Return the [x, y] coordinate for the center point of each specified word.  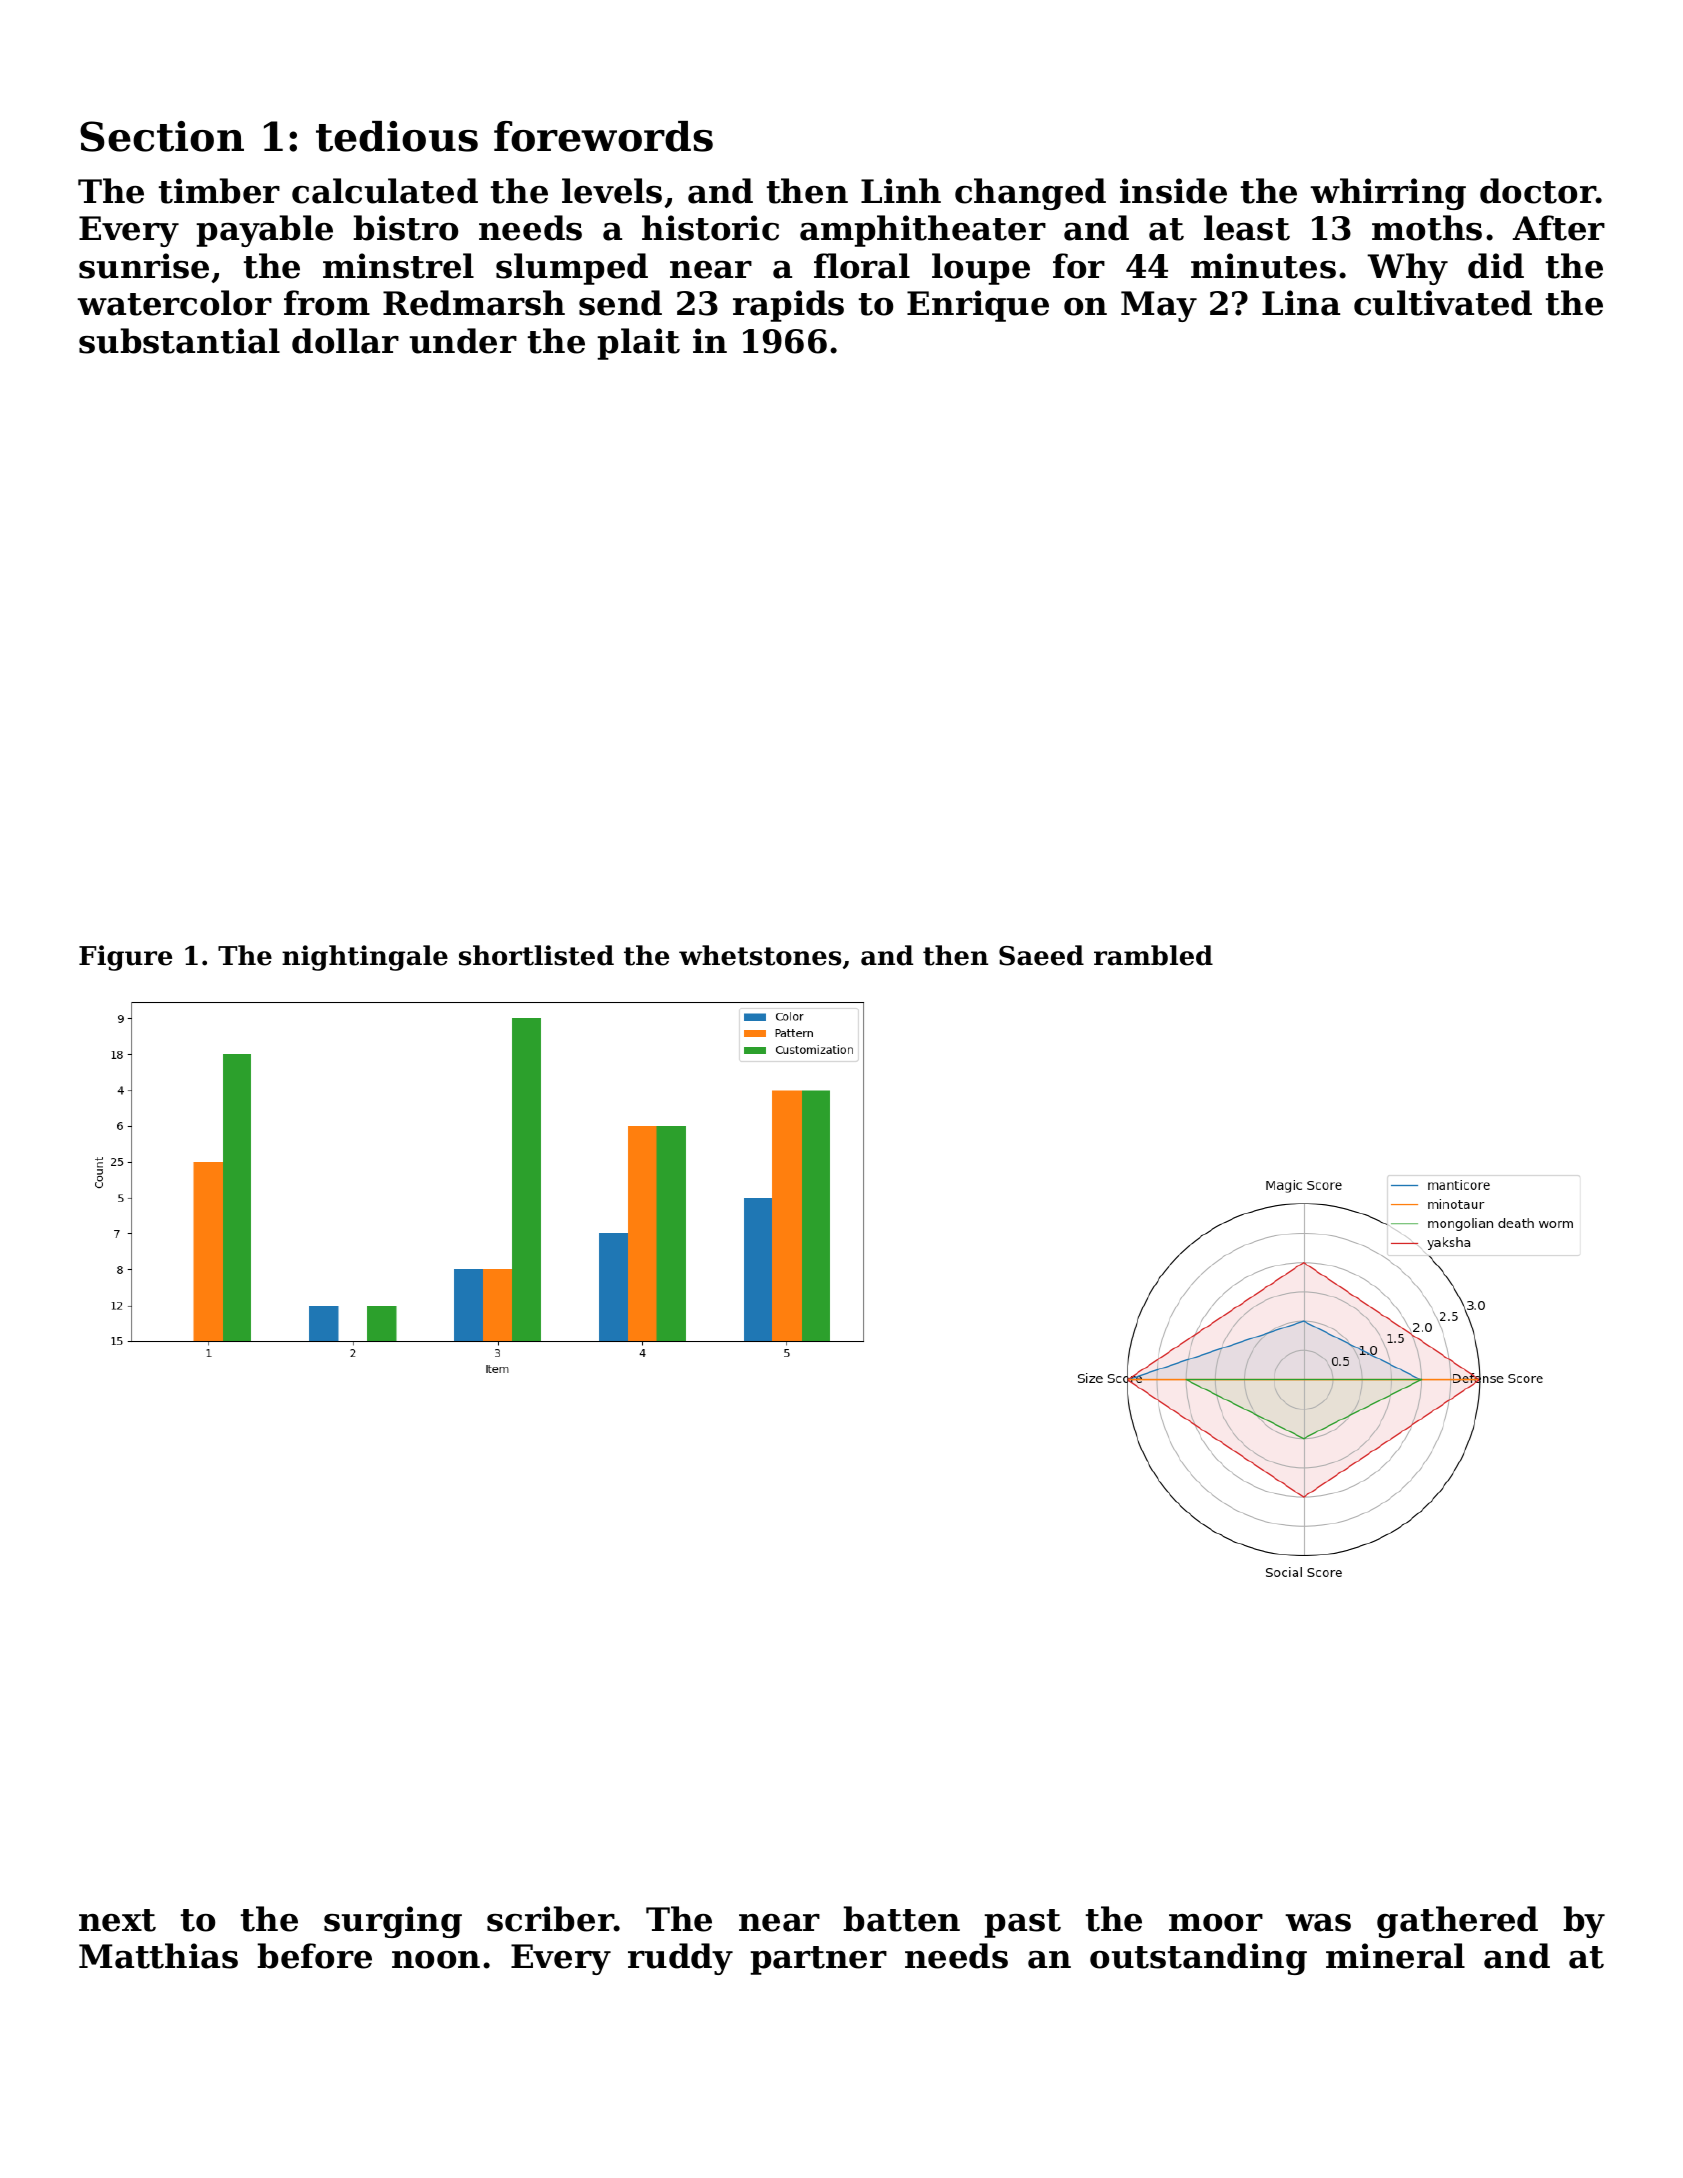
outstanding [1198, 1959]
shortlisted [536, 955]
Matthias [158, 1956]
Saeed [1041, 955]
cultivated [1443, 303]
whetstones [760, 955]
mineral [1395, 1956]
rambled [1153, 955]
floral [862, 266]
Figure [125, 958]
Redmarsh [474, 303]
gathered [1457, 1922]
